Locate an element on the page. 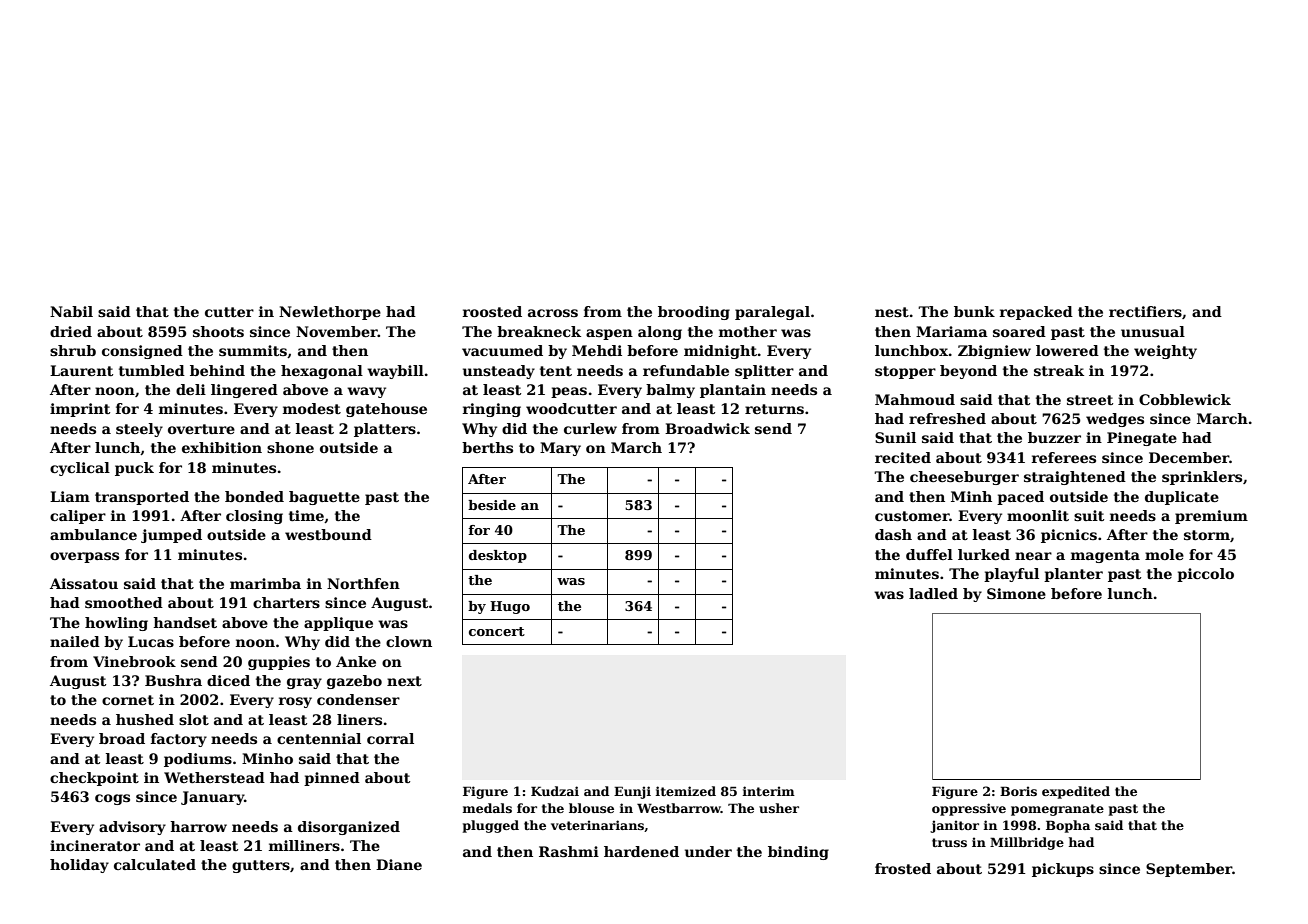  lowered is located at coordinates (1067, 350).
